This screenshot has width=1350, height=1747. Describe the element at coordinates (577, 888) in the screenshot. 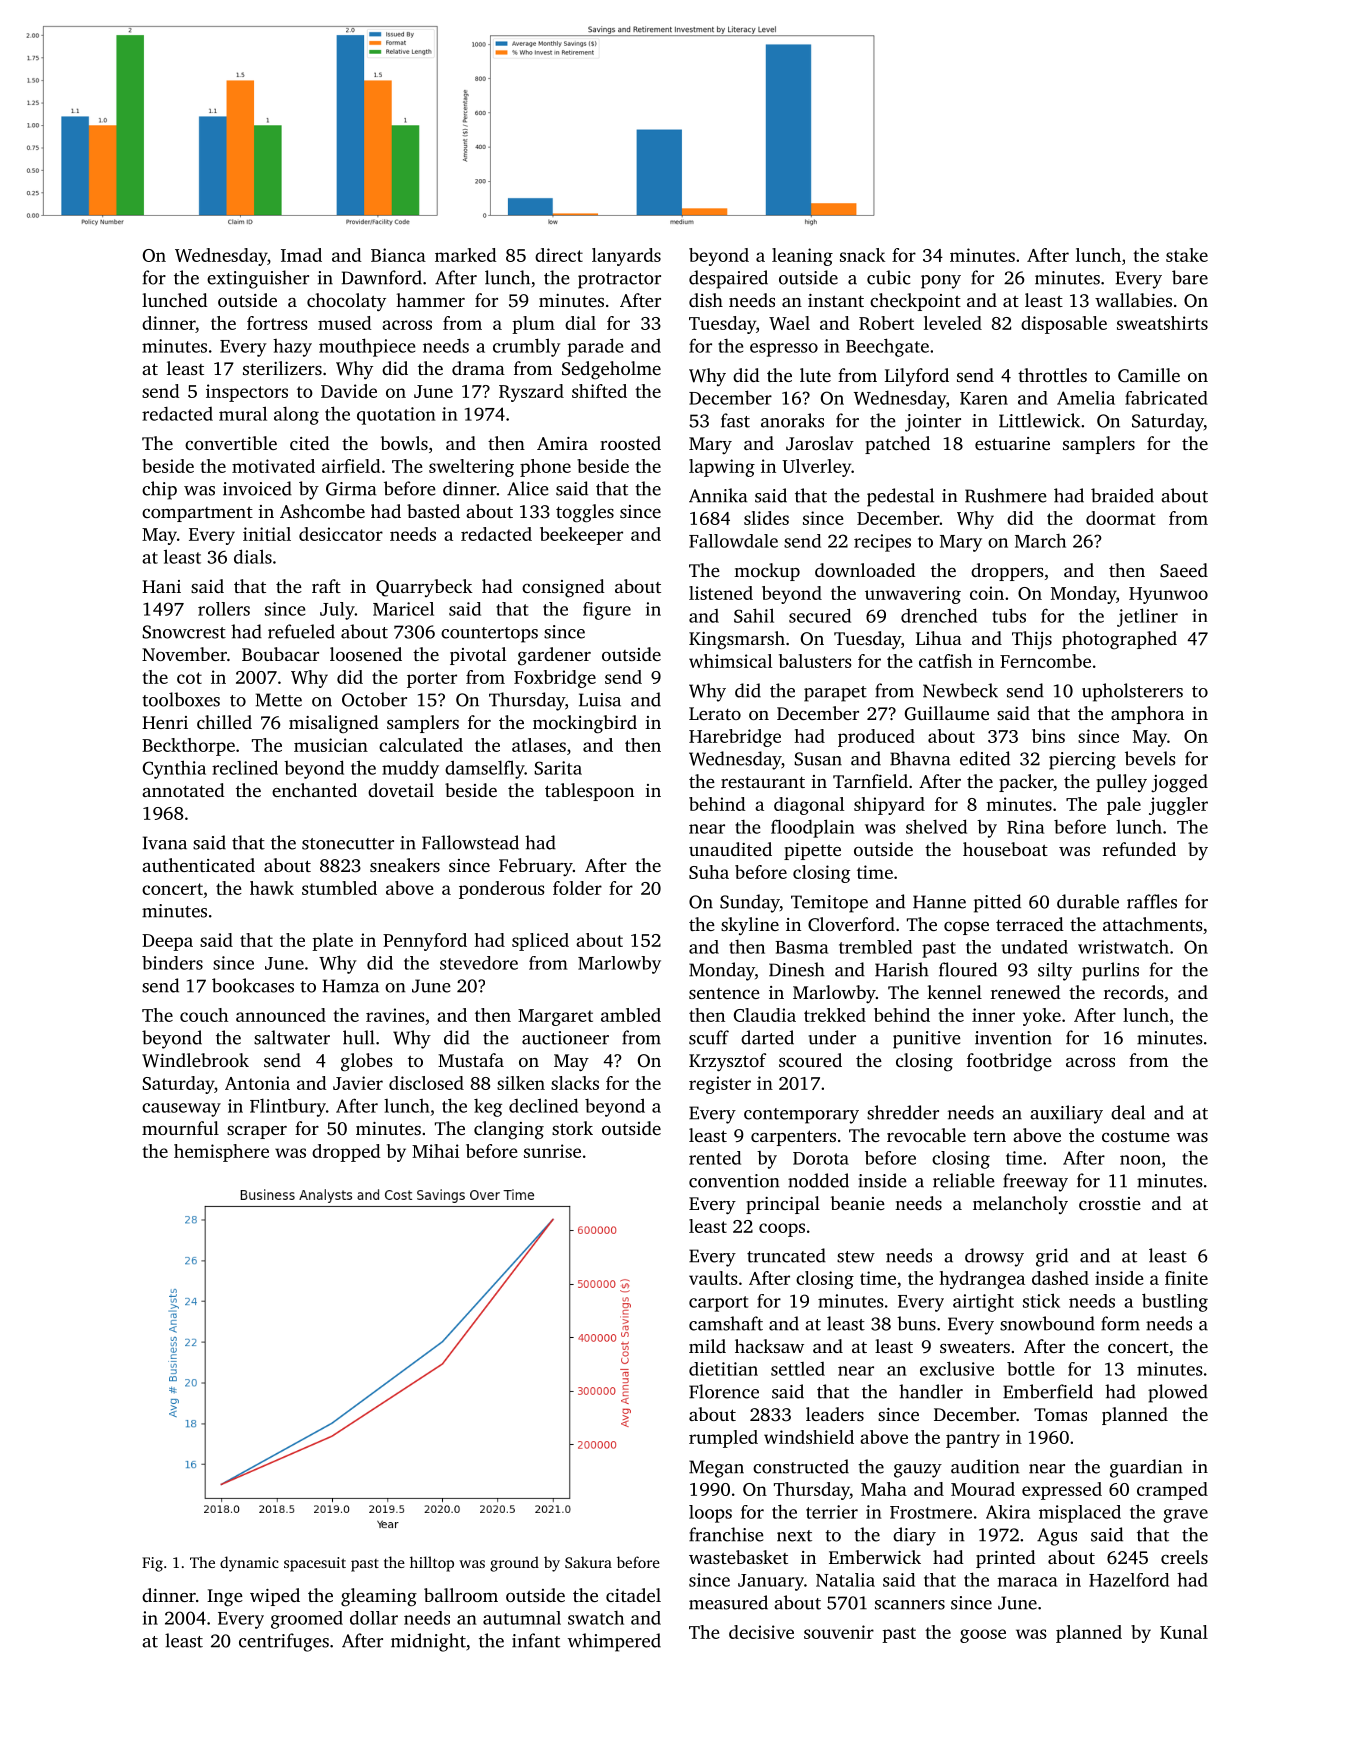

I see `folder` at that location.
